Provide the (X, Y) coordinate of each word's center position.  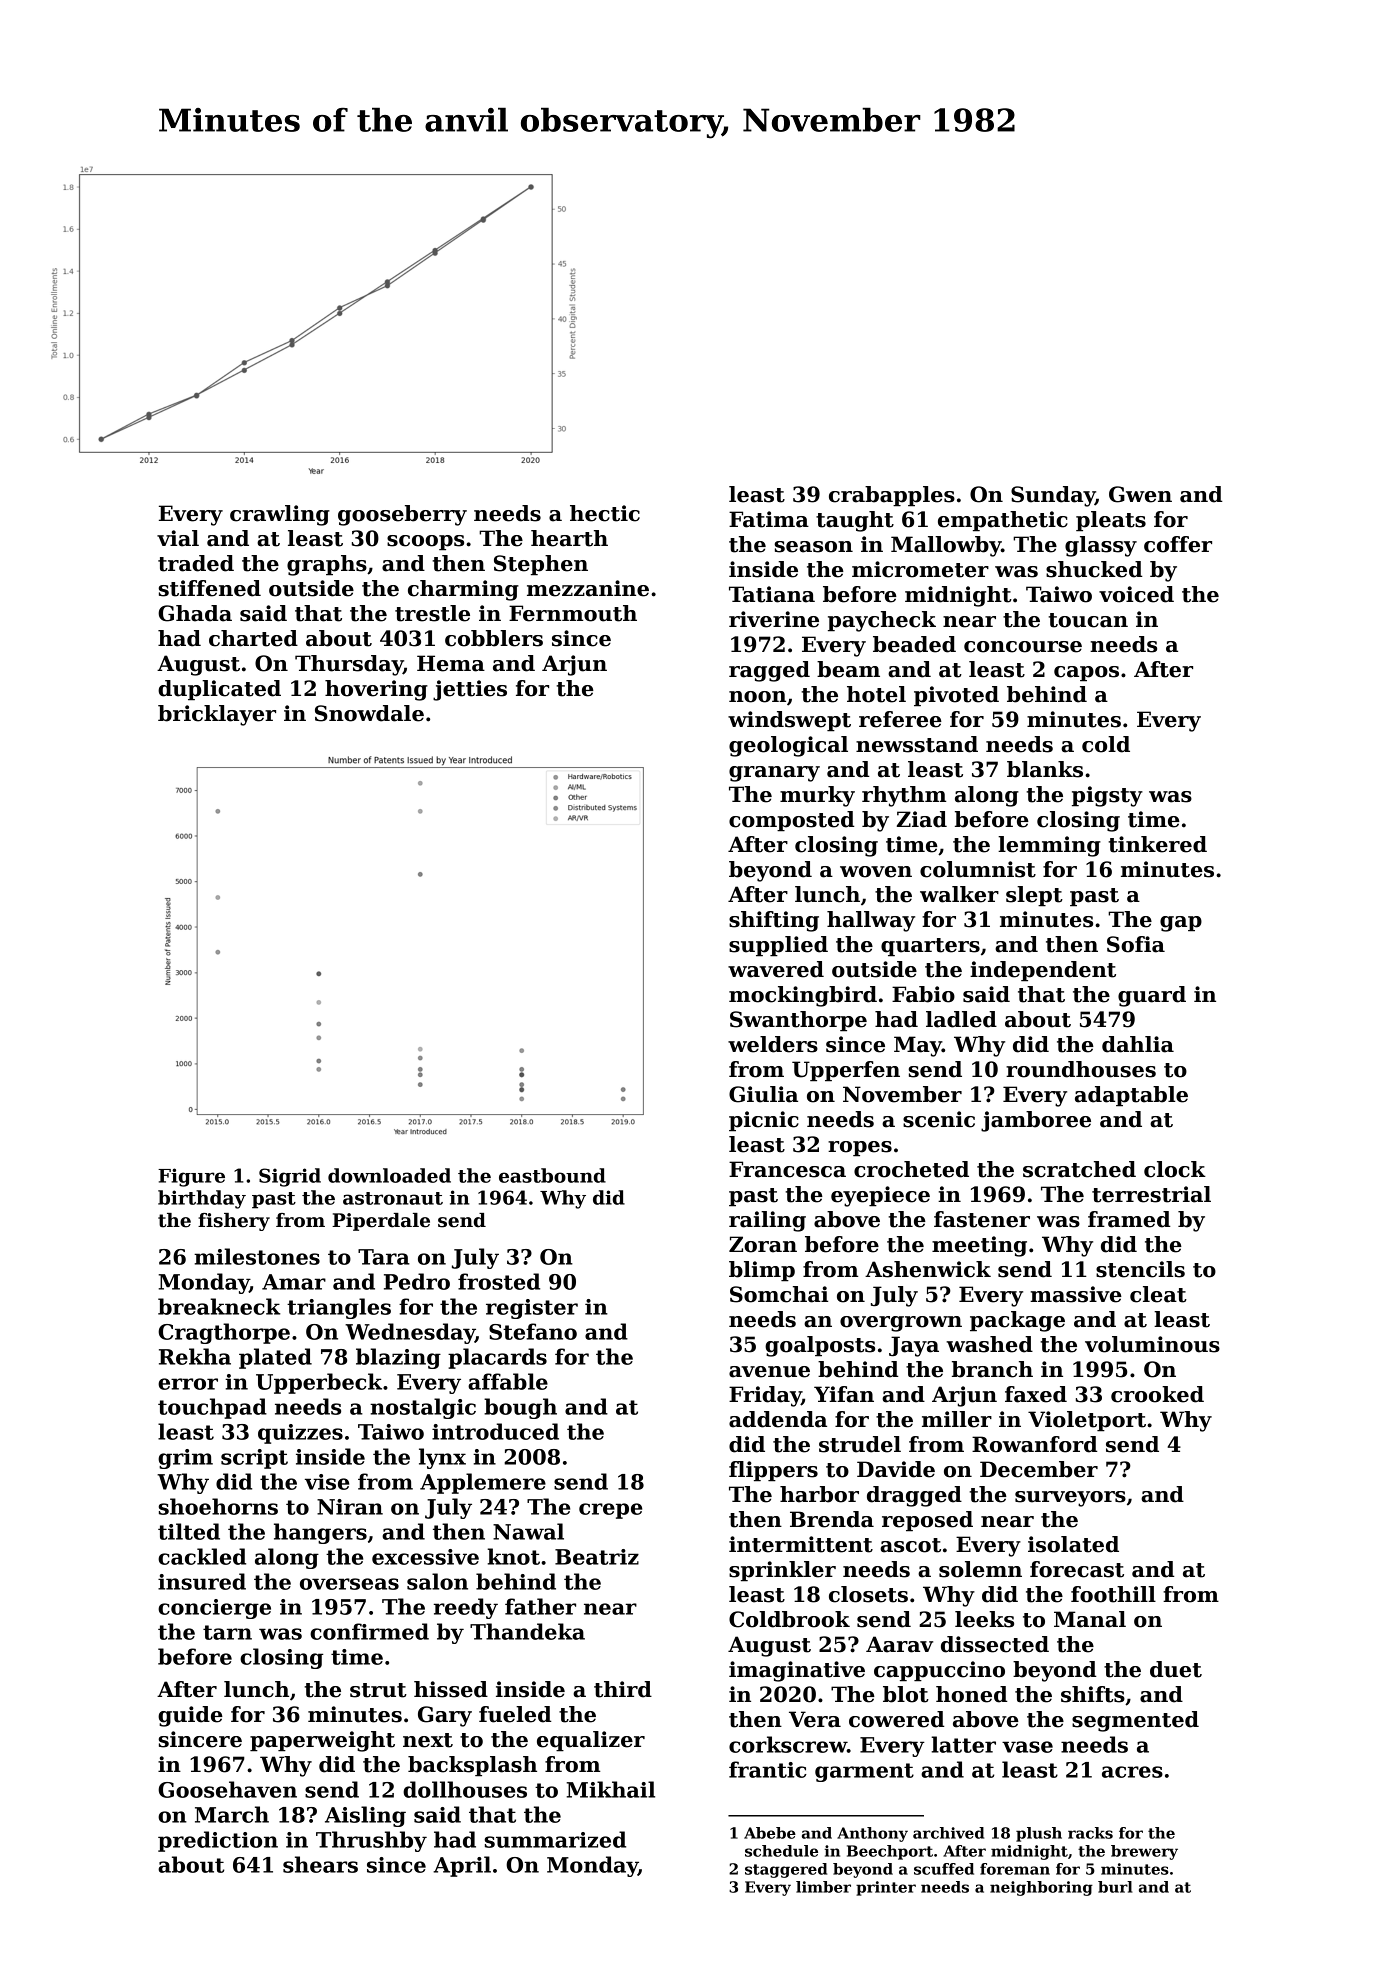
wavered (776, 969)
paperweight (322, 1741)
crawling (280, 515)
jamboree (1036, 1121)
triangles (339, 1308)
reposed (927, 1521)
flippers (773, 1471)
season (813, 547)
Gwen (1140, 494)
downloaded (389, 1175)
